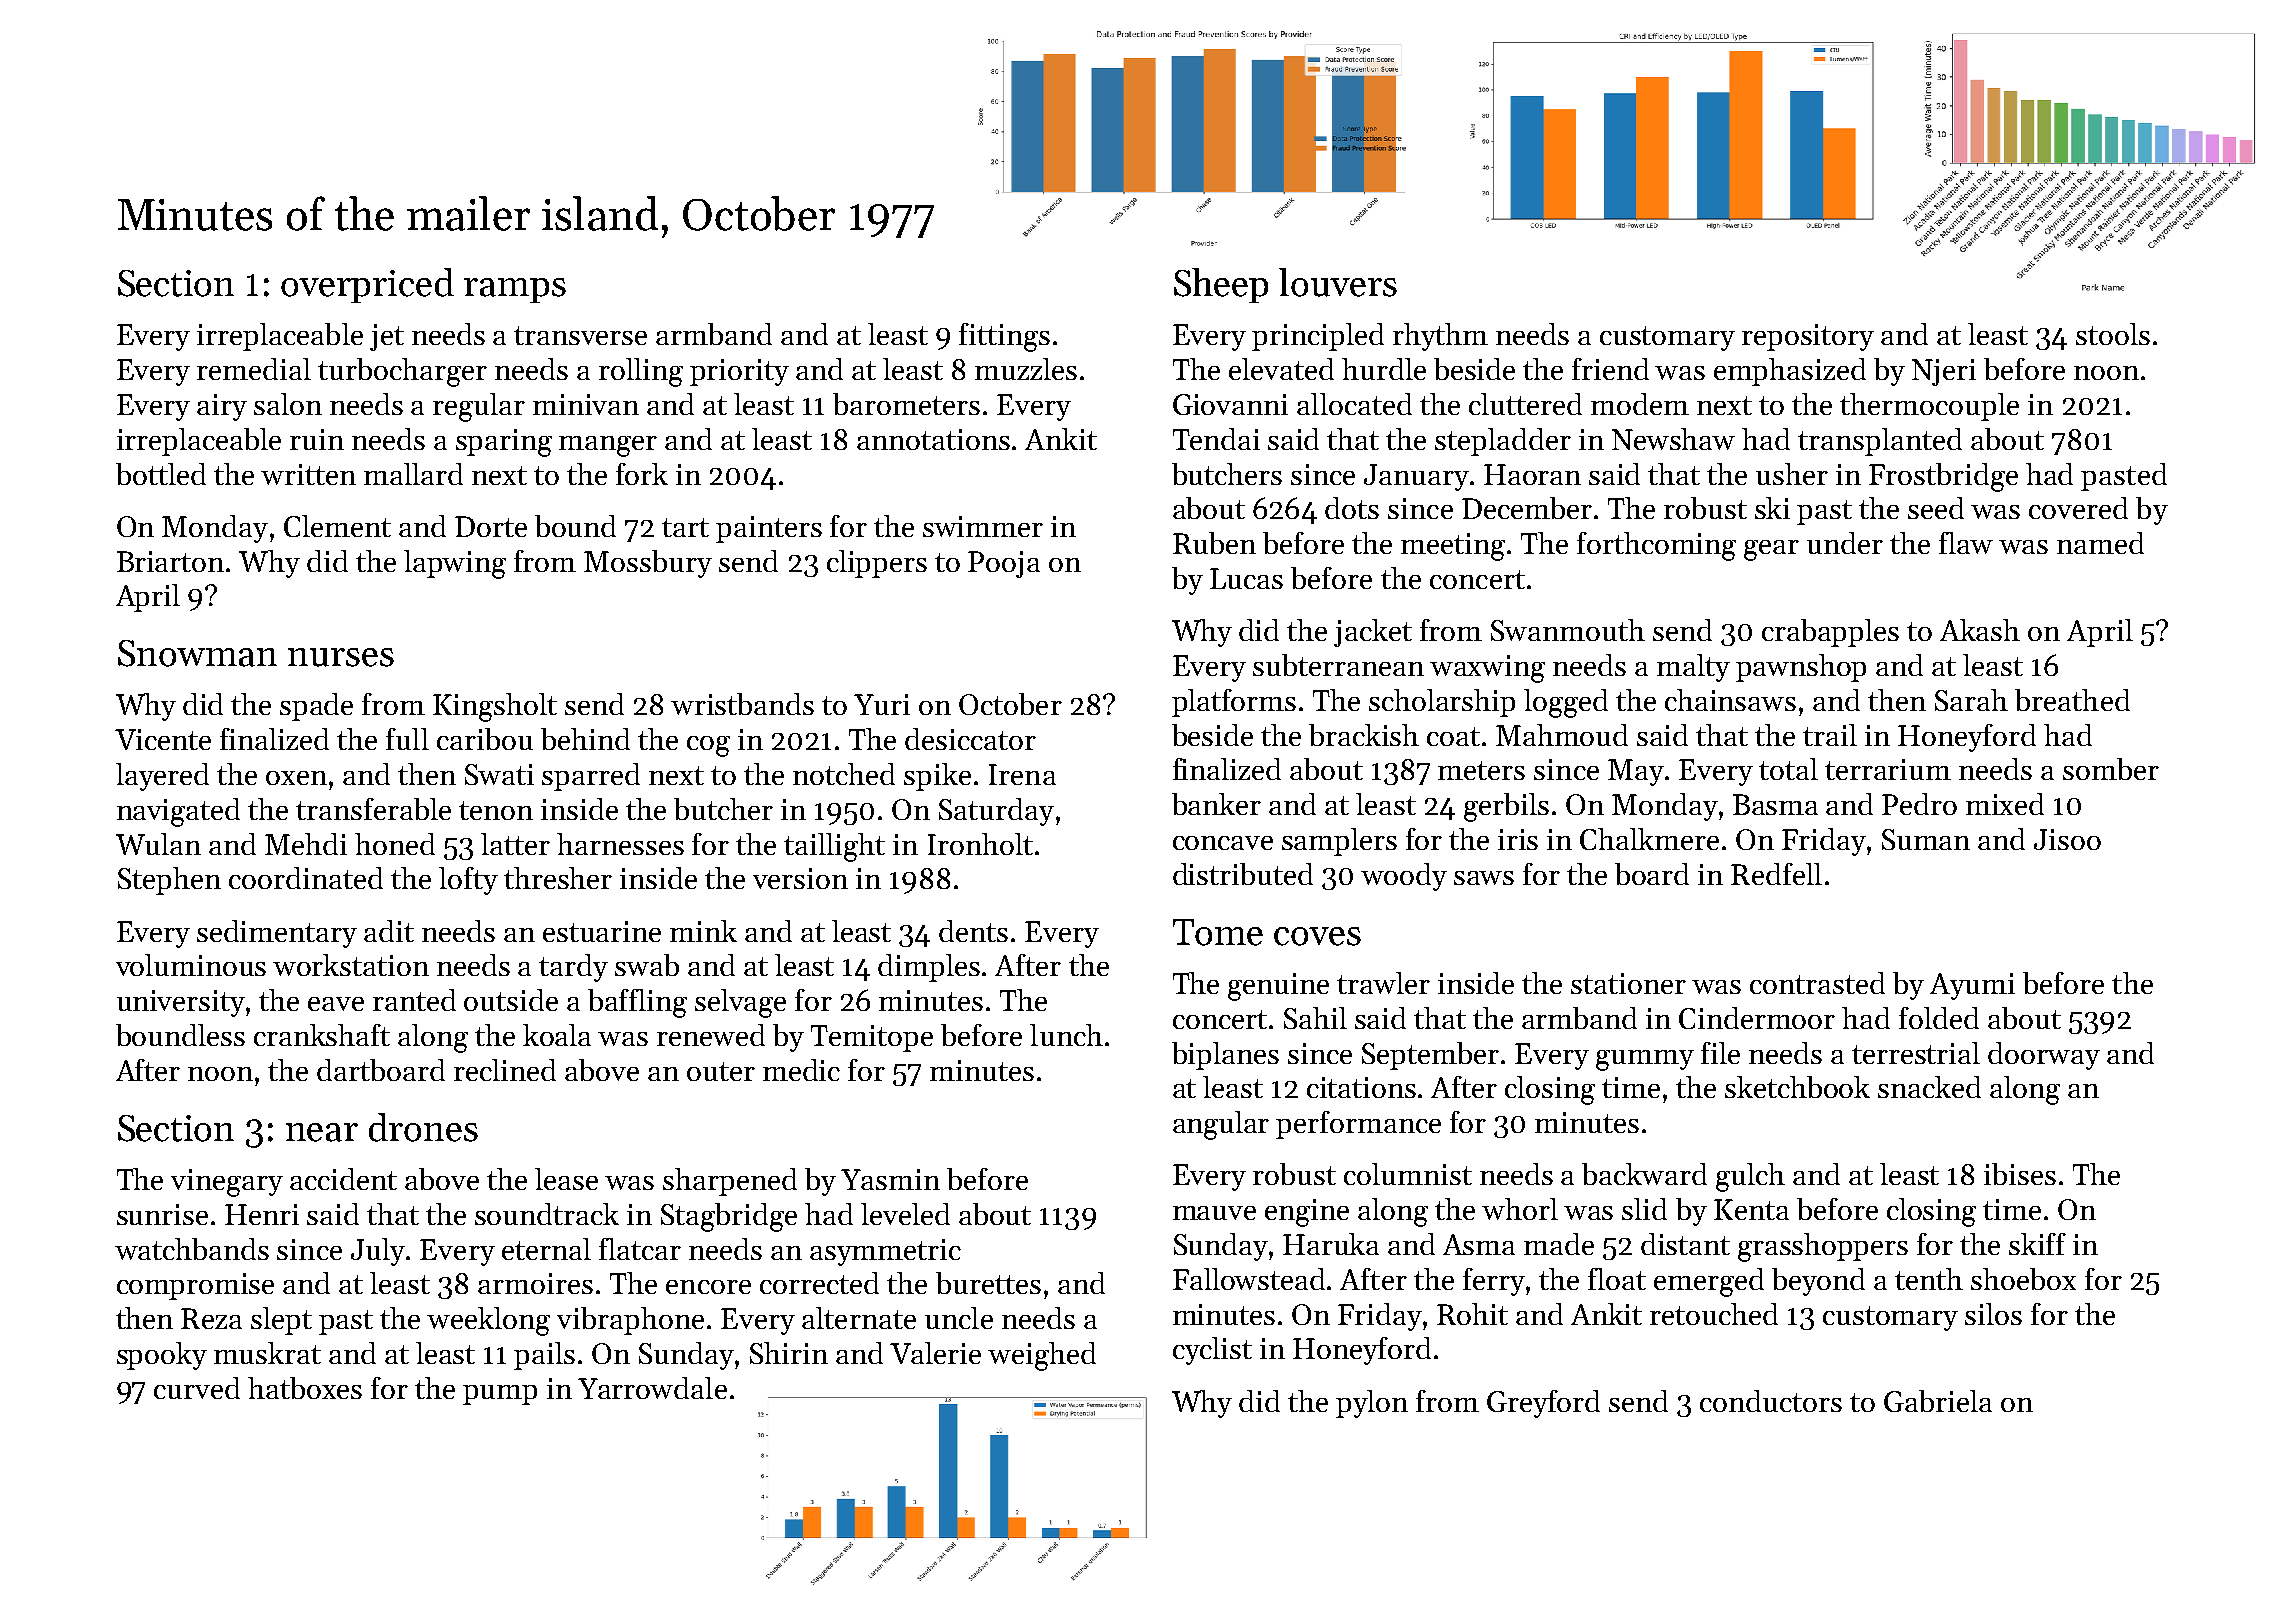 The height and width of the screenshot is (1620, 2292). Describe the element at coordinates (1372, 1404) in the screenshot. I see `pylon` at that location.
